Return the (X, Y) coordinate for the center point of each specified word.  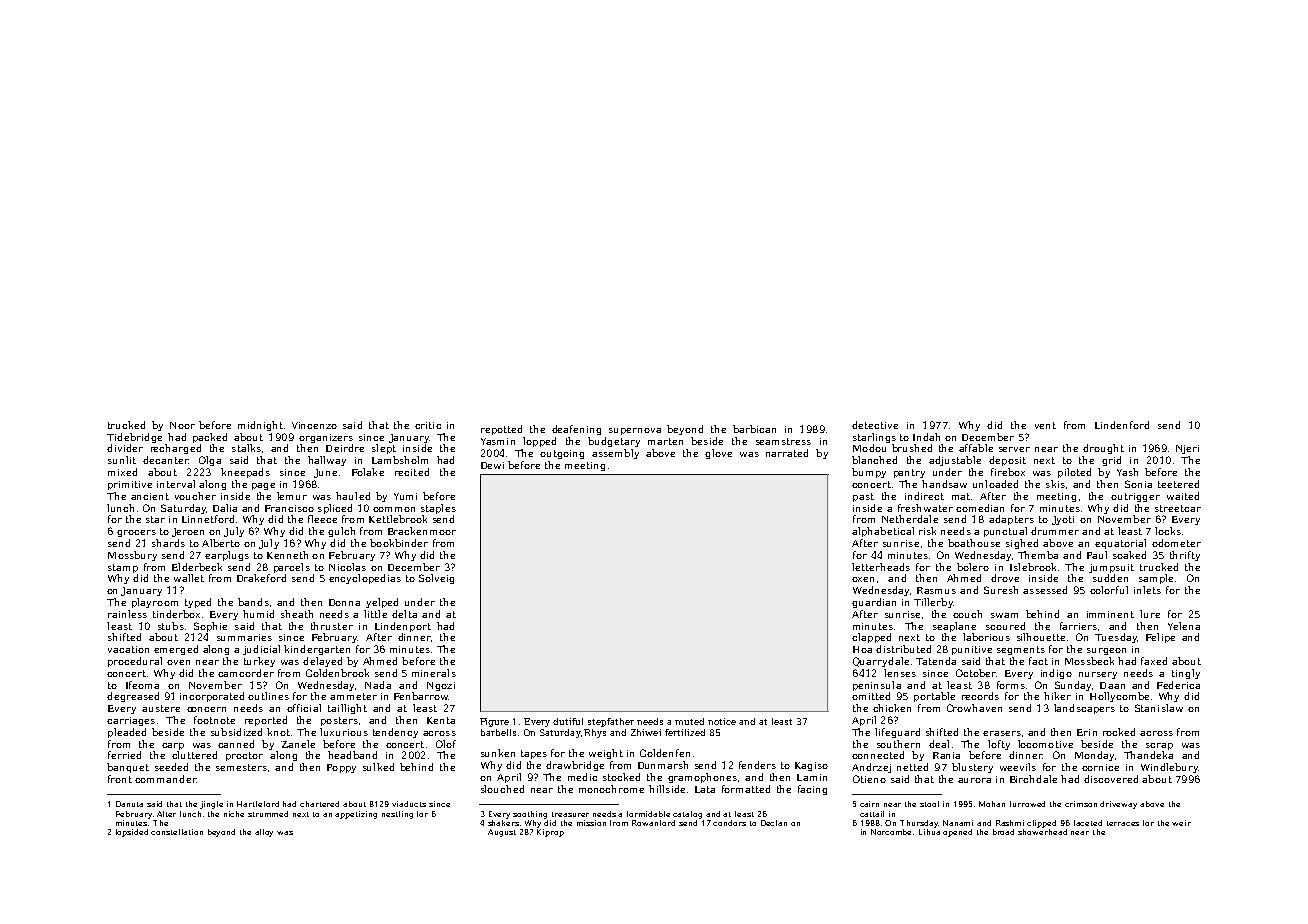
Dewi (492, 465)
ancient (150, 496)
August (502, 833)
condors (729, 823)
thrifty (1185, 556)
